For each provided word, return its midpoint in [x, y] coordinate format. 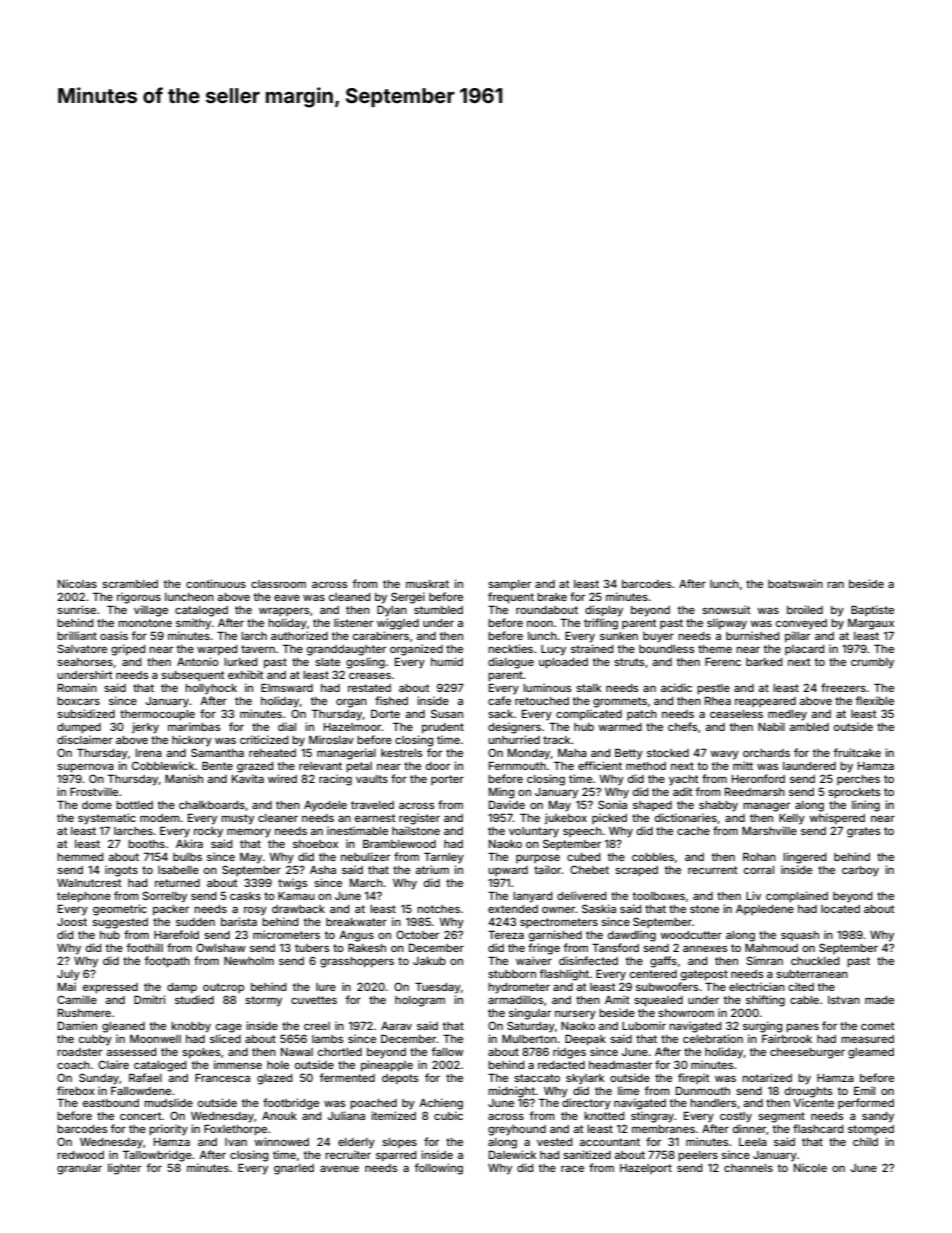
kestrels [402, 753]
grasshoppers [357, 962]
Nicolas [77, 583]
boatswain [795, 583]
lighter [124, 1169]
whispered [837, 819]
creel [317, 1026]
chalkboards [212, 805]
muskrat [427, 584]
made [879, 1000]
